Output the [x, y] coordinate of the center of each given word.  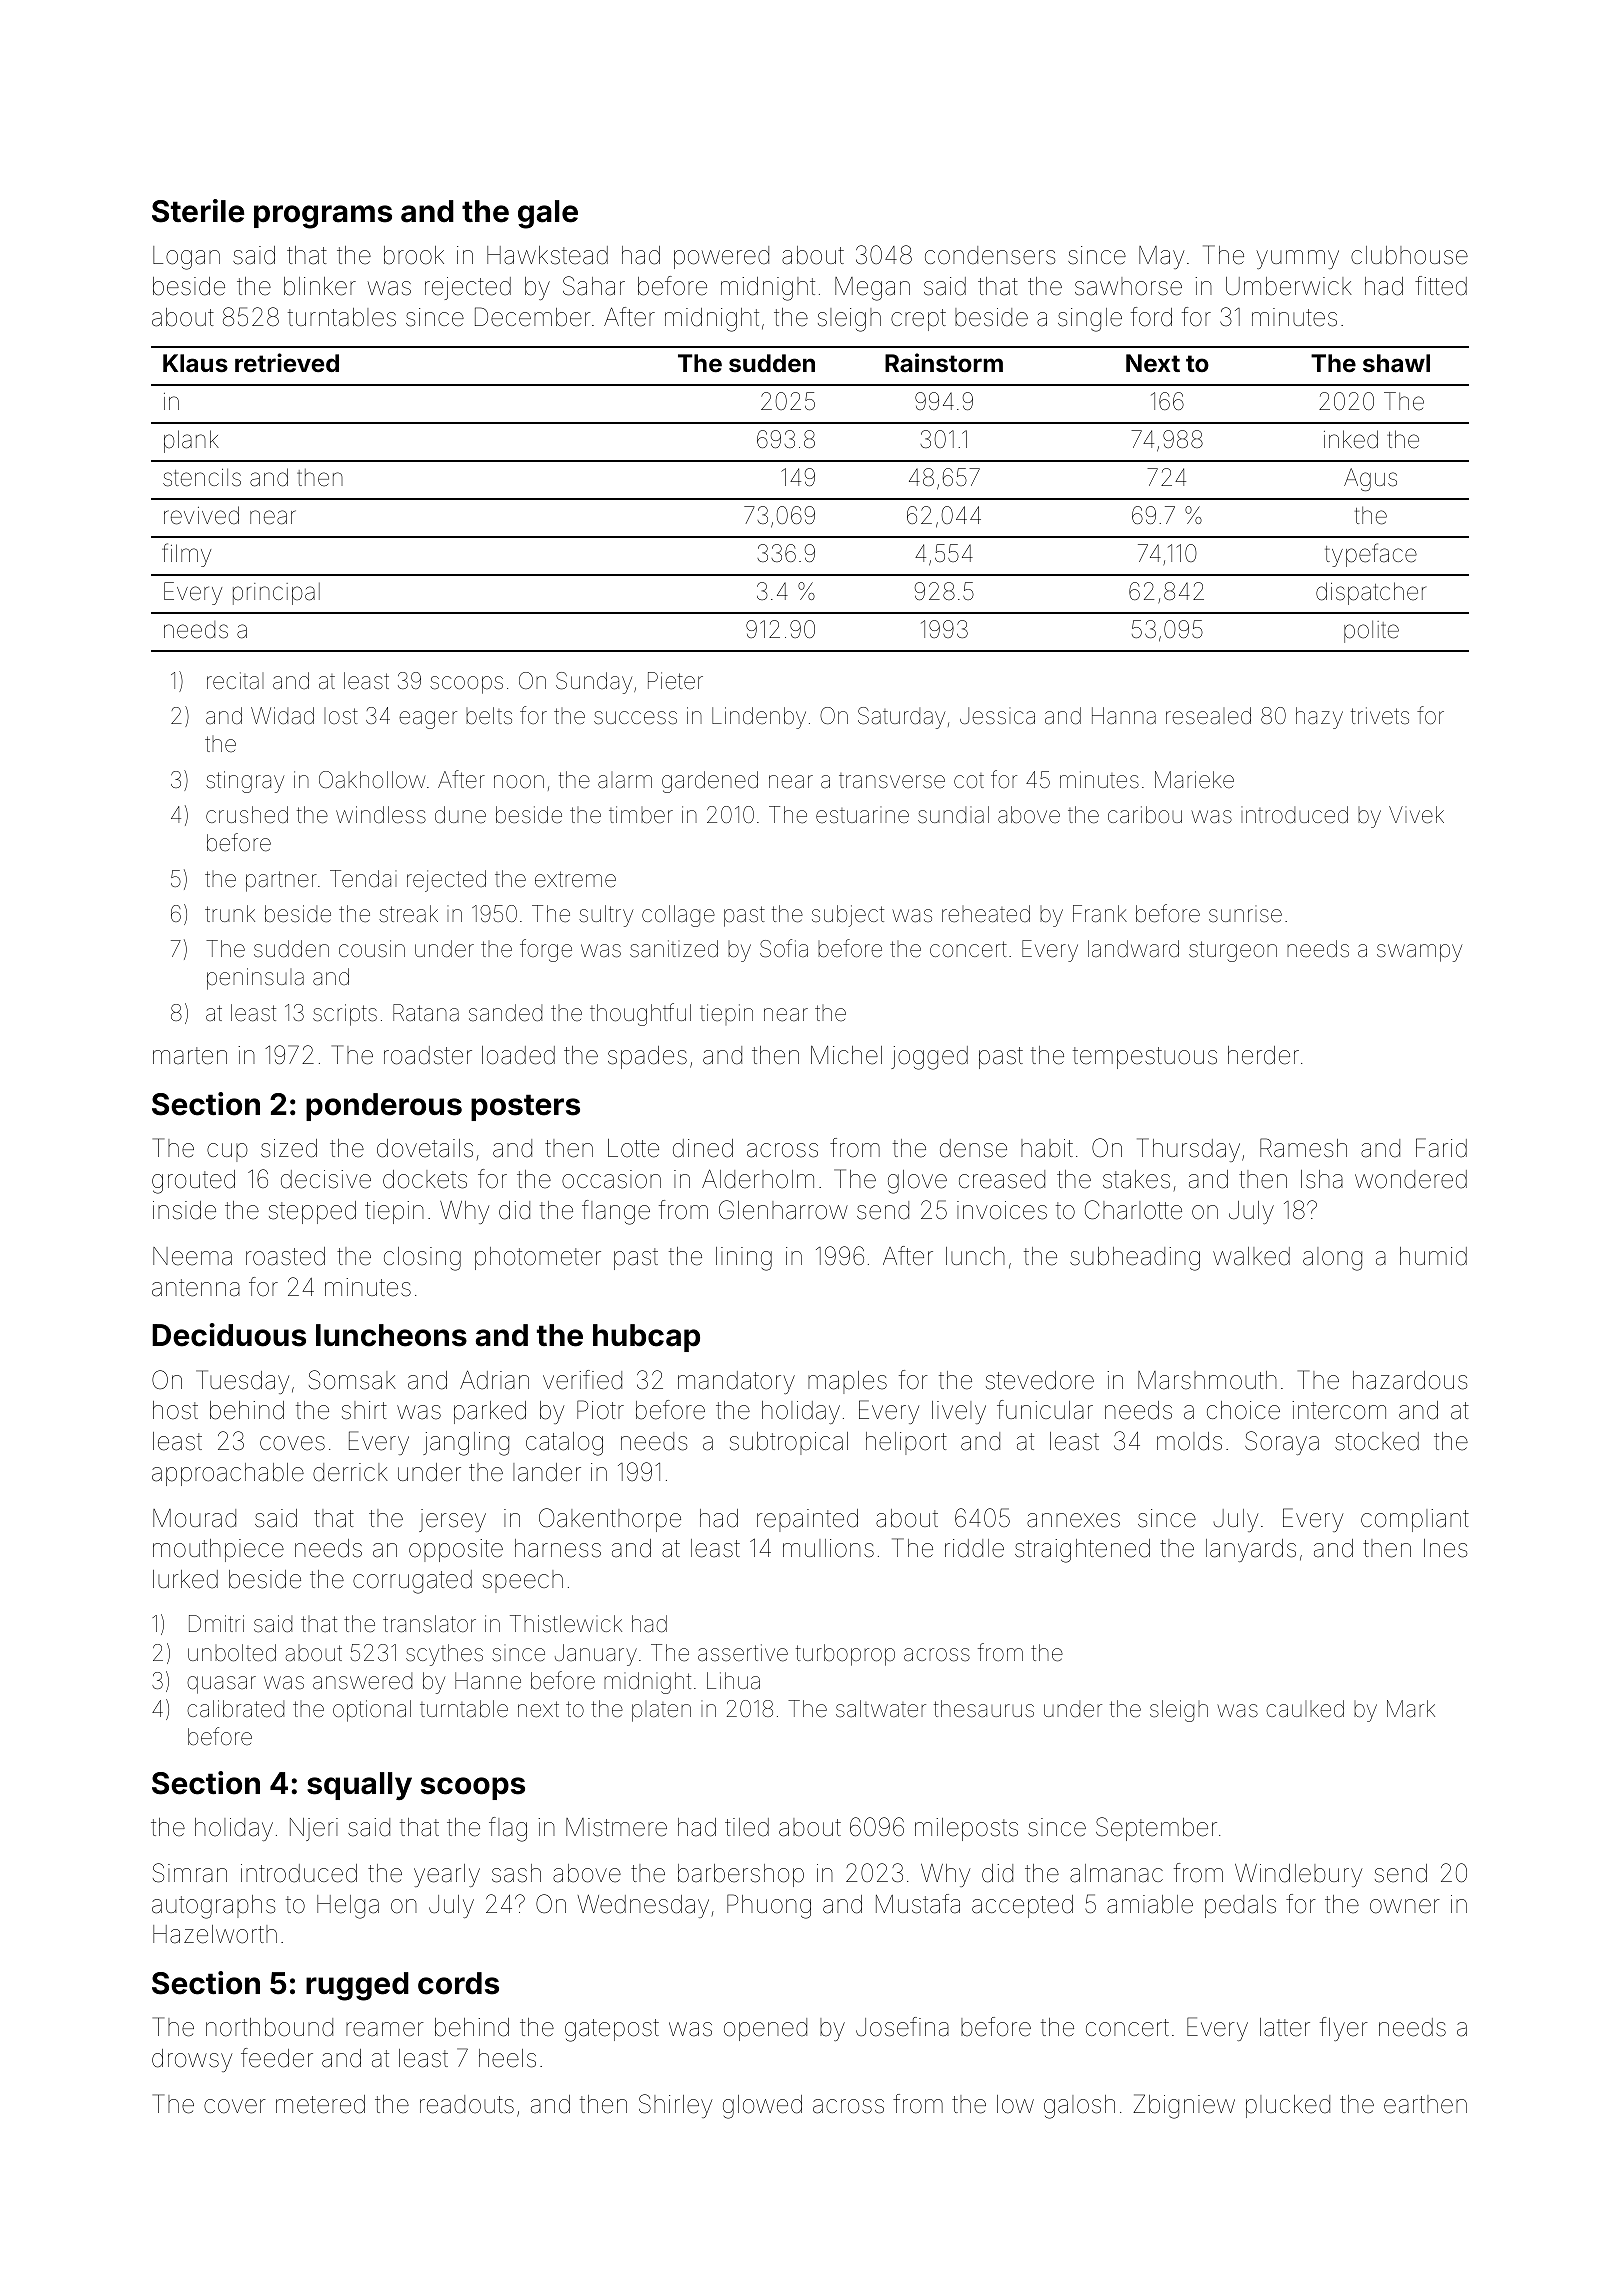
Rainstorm [944, 362]
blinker [320, 286]
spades [647, 1057]
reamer [385, 2029]
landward [1133, 949]
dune [460, 814]
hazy [1319, 718]
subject [848, 916]
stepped [312, 1212]
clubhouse [1409, 255]
